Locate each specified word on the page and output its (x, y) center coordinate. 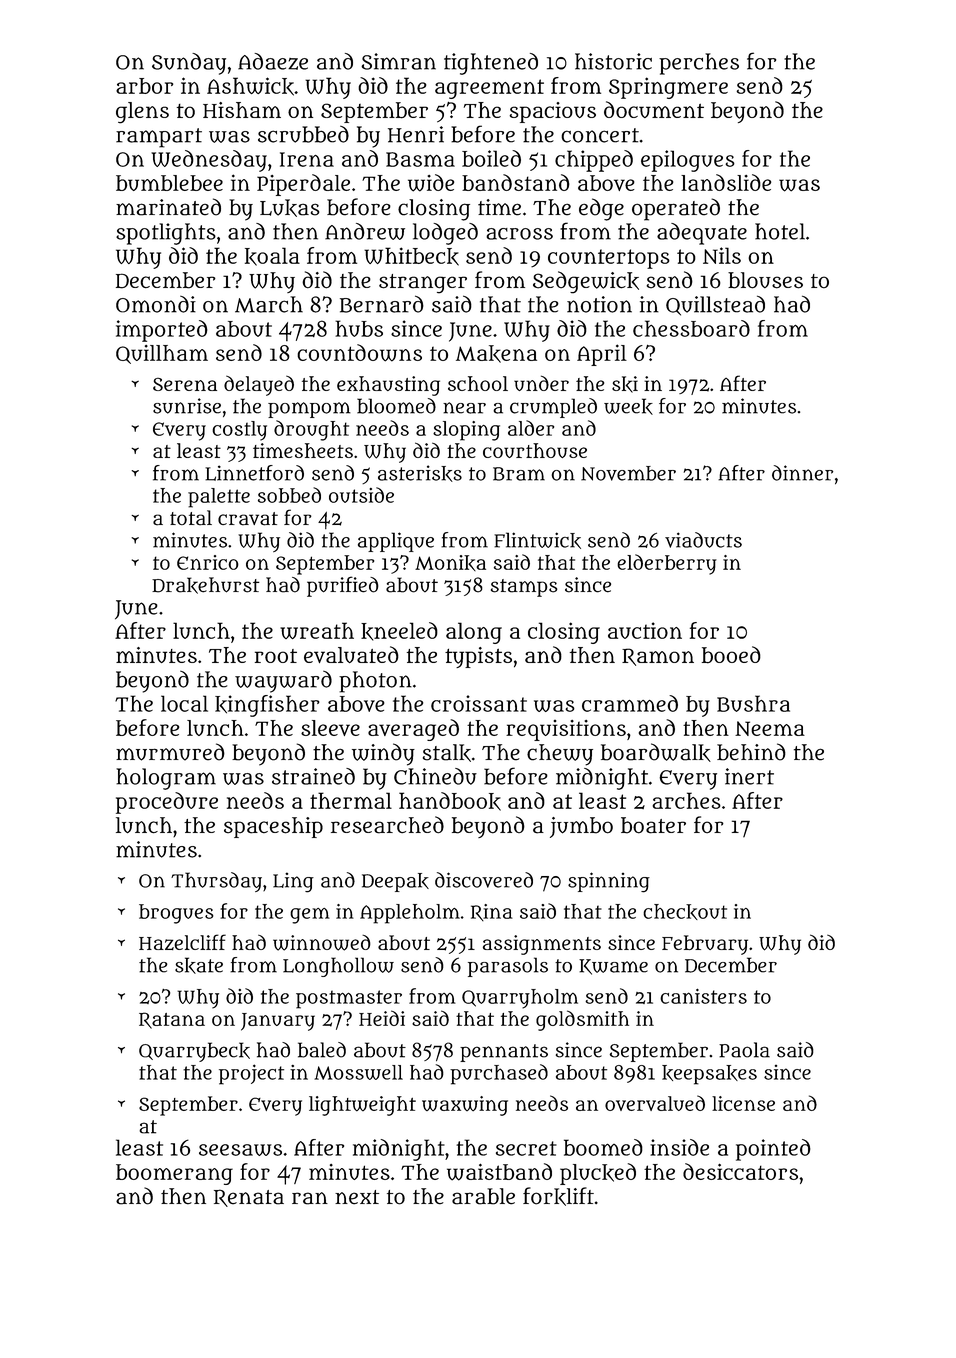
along (474, 633)
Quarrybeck (194, 1052)
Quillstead (715, 305)
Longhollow (338, 967)
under (541, 383)
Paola (744, 1050)
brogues (176, 914)
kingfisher (267, 706)
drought (311, 430)
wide (431, 183)
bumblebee (169, 183)
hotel (780, 231)
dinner (802, 473)
